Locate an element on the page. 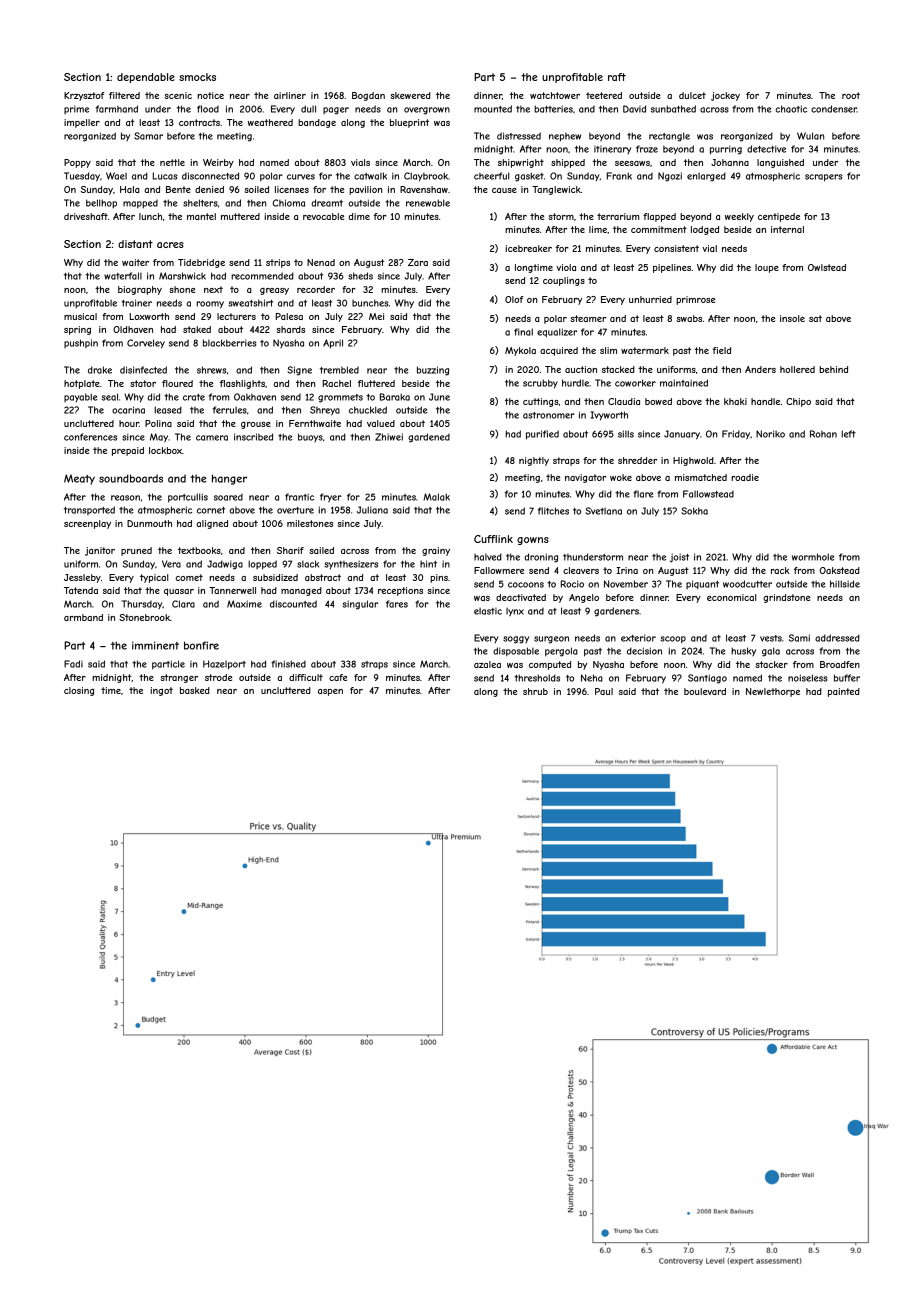 Image resolution: width=924 pixels, height=1308 pixels. fryer is located at coordinates (331, 497).
